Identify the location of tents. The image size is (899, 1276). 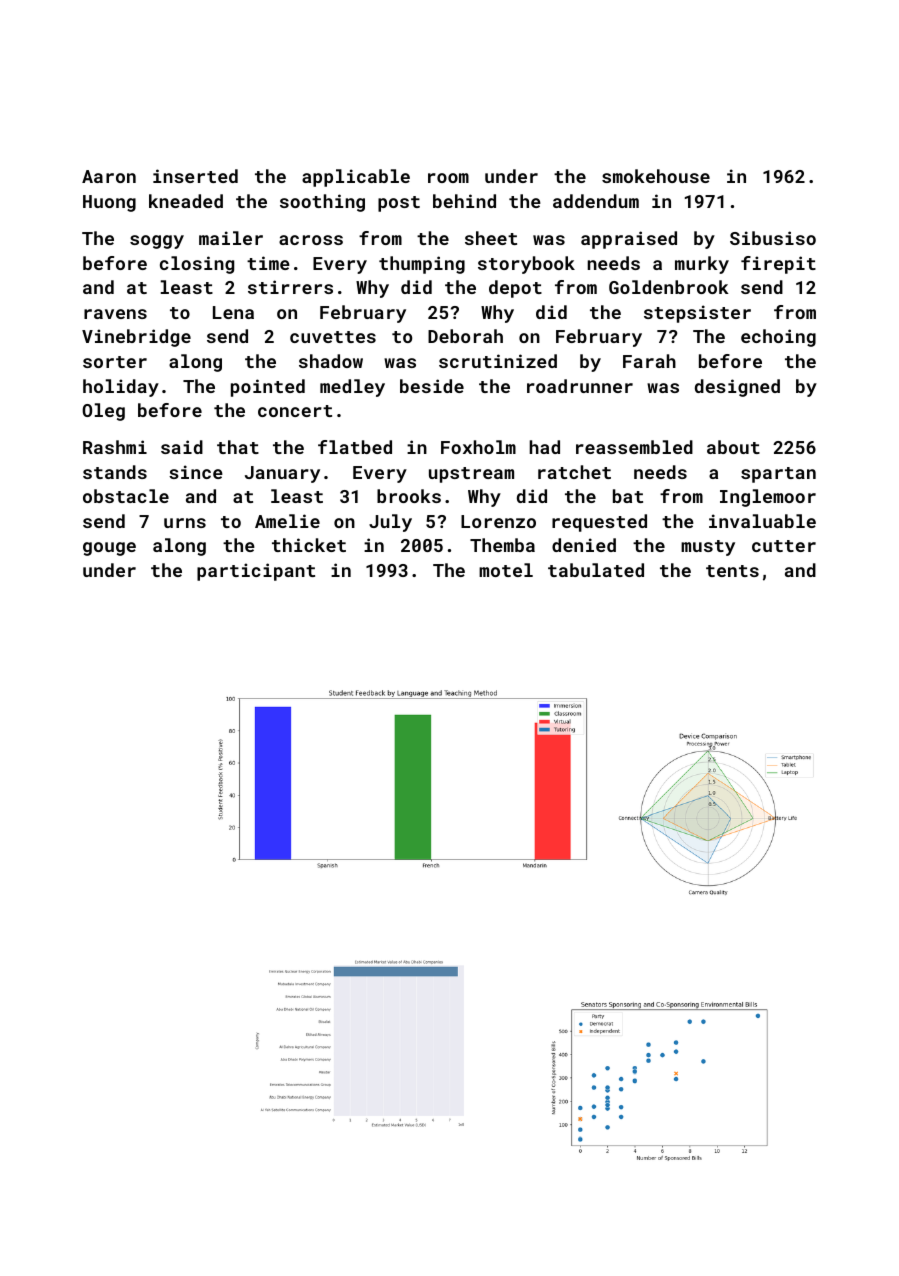
(732, 571).
